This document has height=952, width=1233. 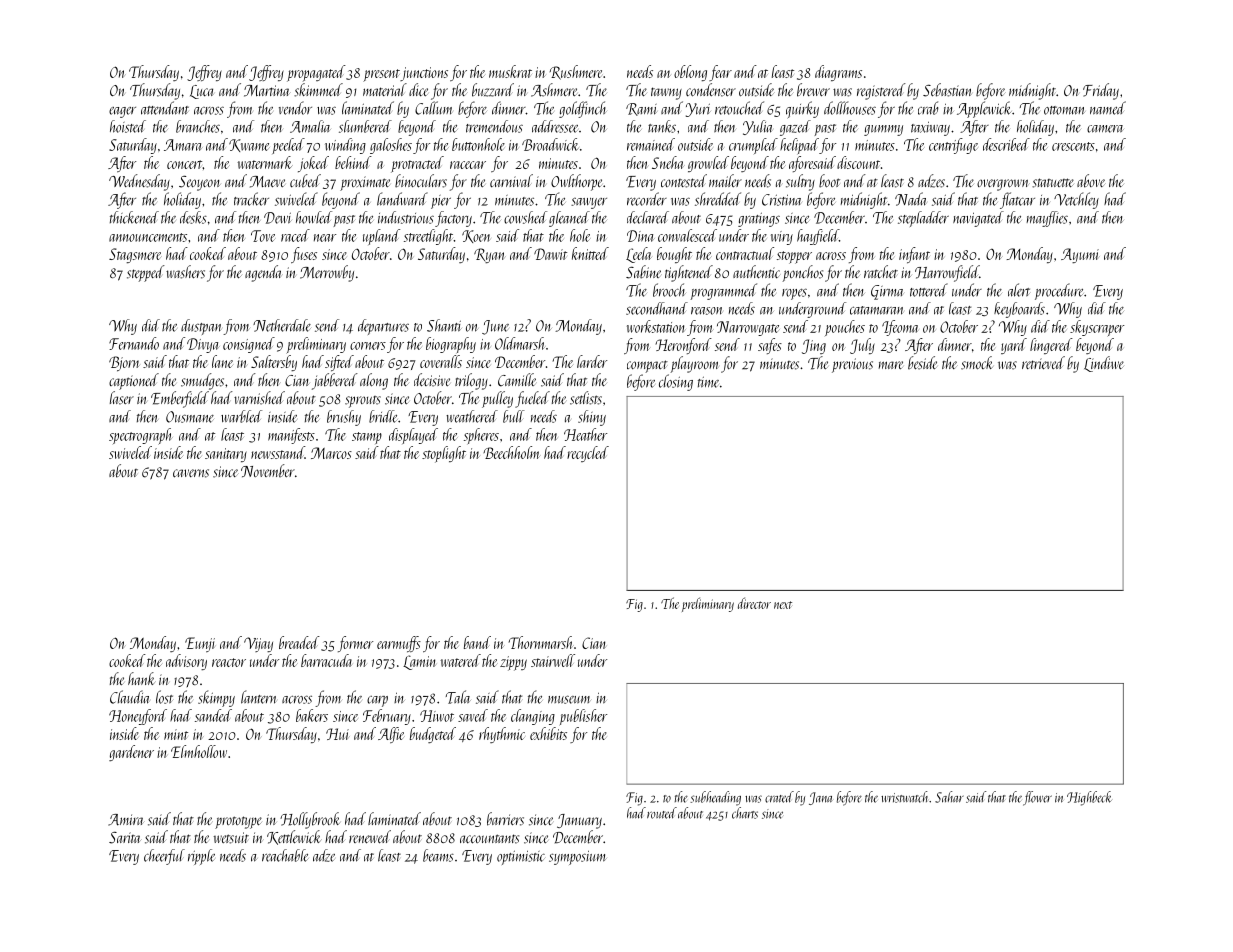 I want to click on Sahar, so click(x=949, y=797).
